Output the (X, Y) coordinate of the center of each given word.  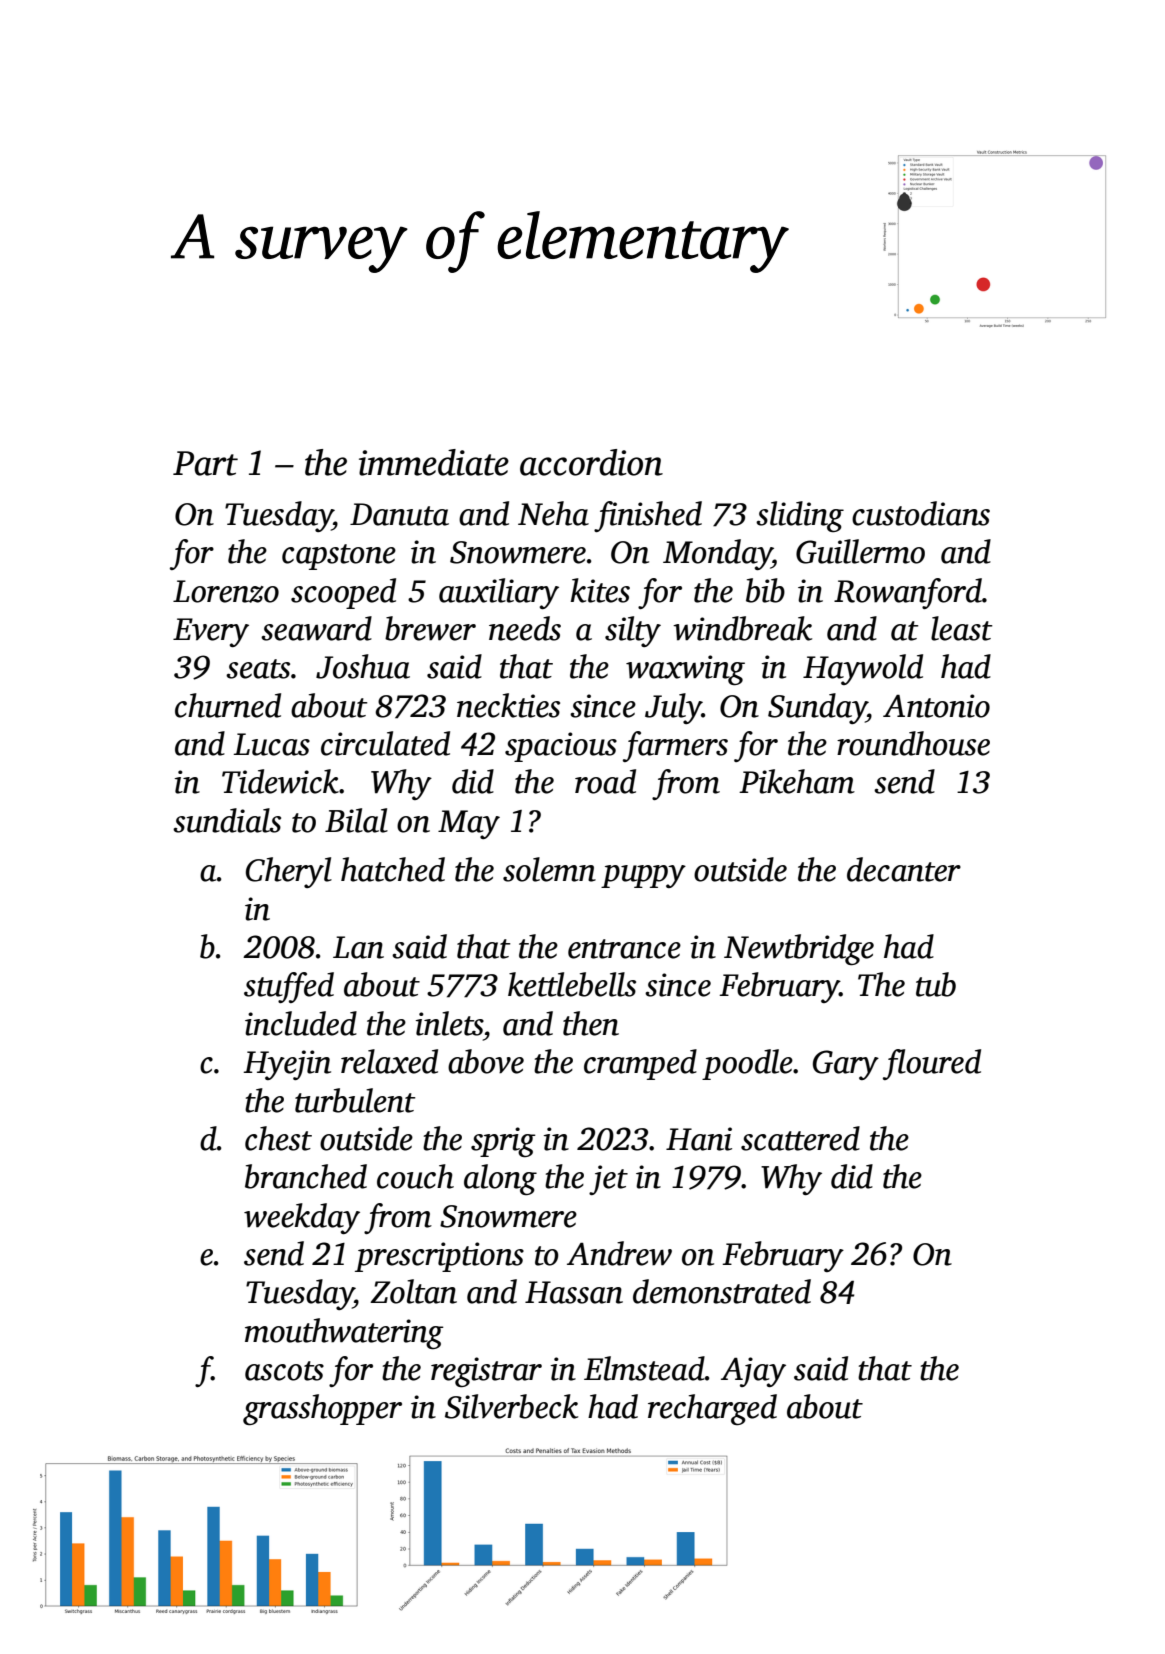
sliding (800, 516)
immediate (434, 462)
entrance (624, 949)
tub (936, 984)
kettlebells (572, 984)
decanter (904, 869)
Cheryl (289, 872)
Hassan (574, 1292)
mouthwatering (344, 1333)
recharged (712, 1409)
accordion (591, 462)
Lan (358, 947)
